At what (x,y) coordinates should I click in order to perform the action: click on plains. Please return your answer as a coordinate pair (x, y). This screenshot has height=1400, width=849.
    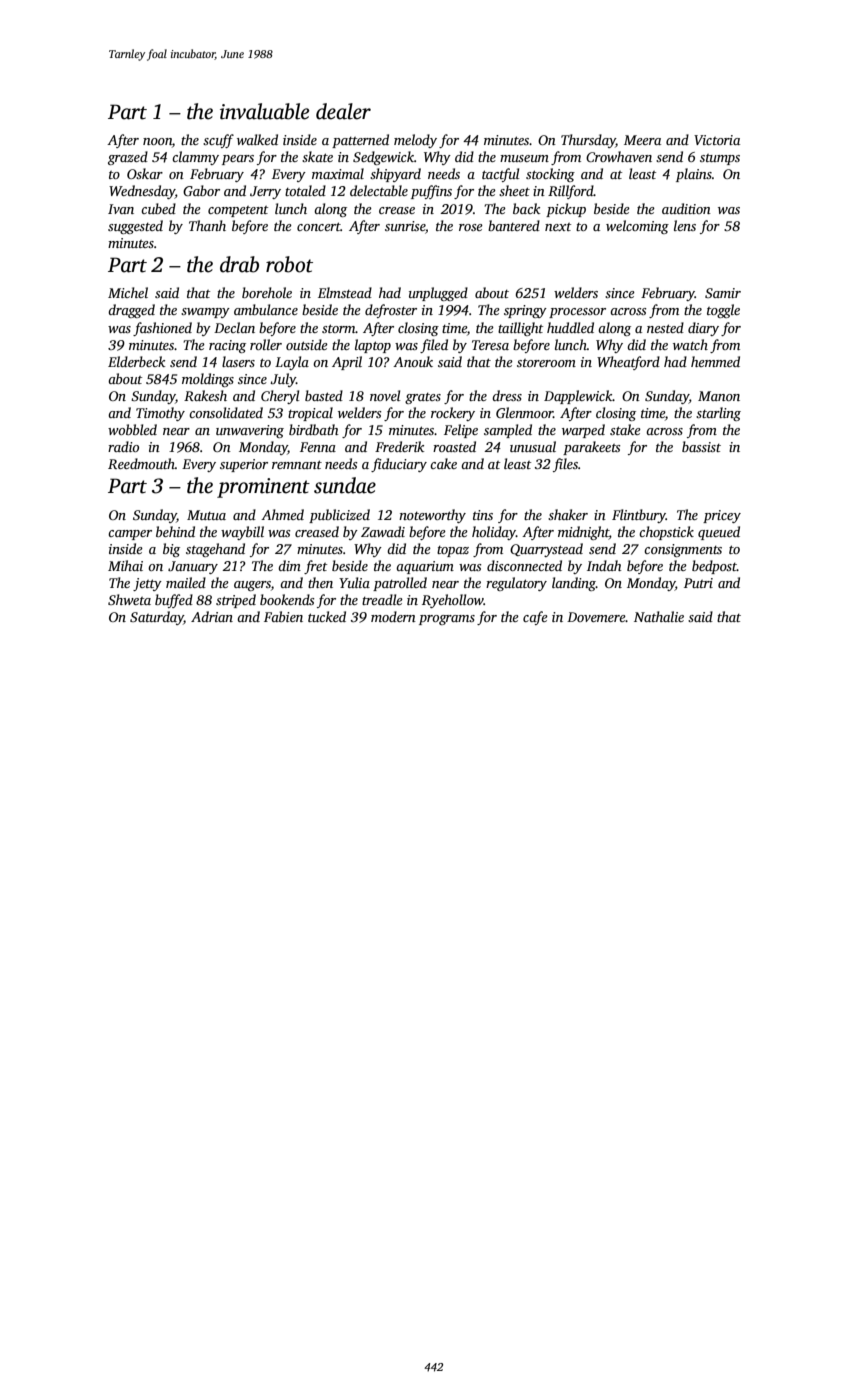
    Looking at the image, I should click on (694, 175).
